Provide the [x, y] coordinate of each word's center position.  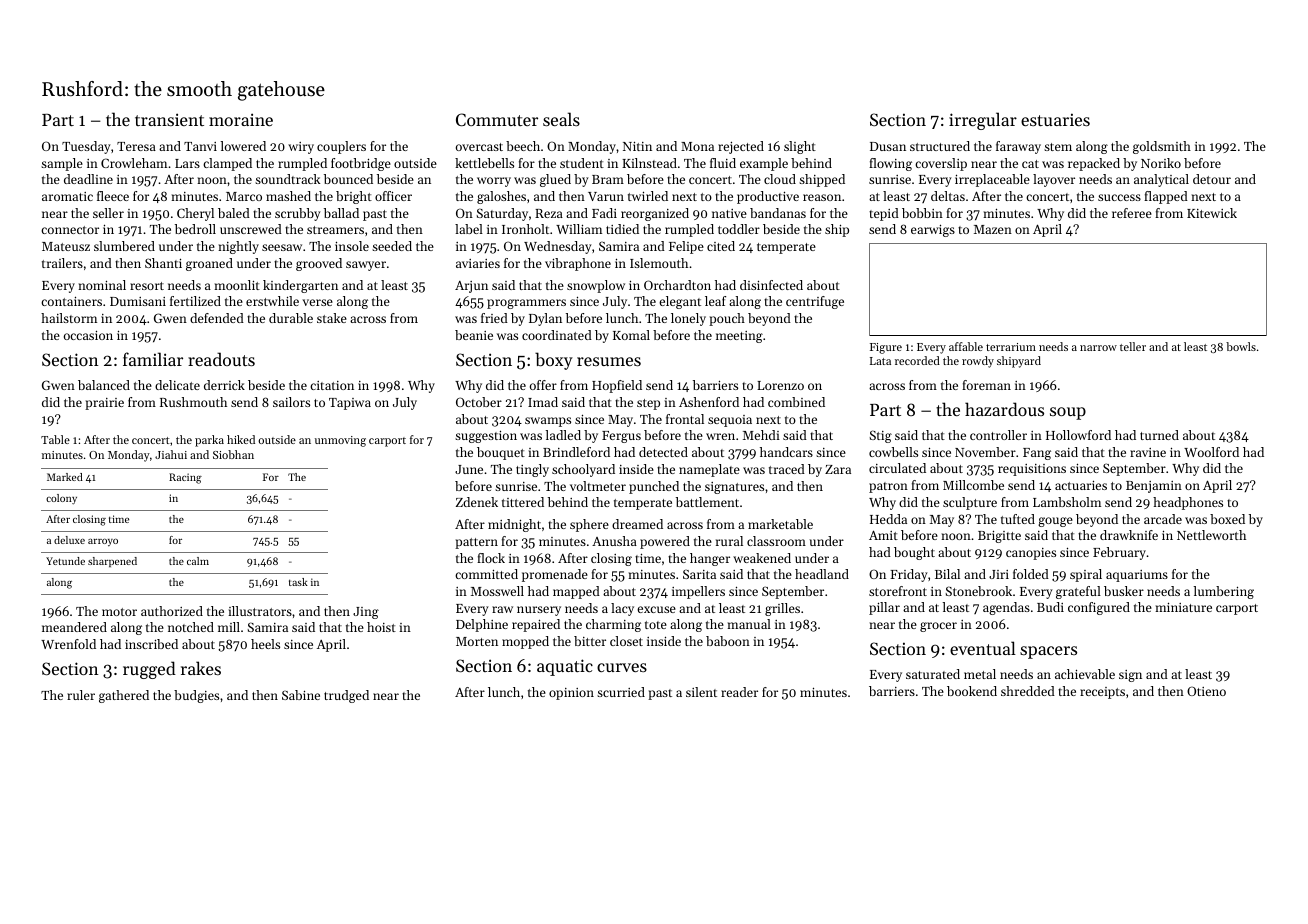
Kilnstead [649, 163]
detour [1212, 179]
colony [61, 499]
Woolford [1211, 452]
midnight [514, 525]
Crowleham [134, 163]
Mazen [993, 229]
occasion [88, 335]
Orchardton [677, 285]
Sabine [301, 695]
